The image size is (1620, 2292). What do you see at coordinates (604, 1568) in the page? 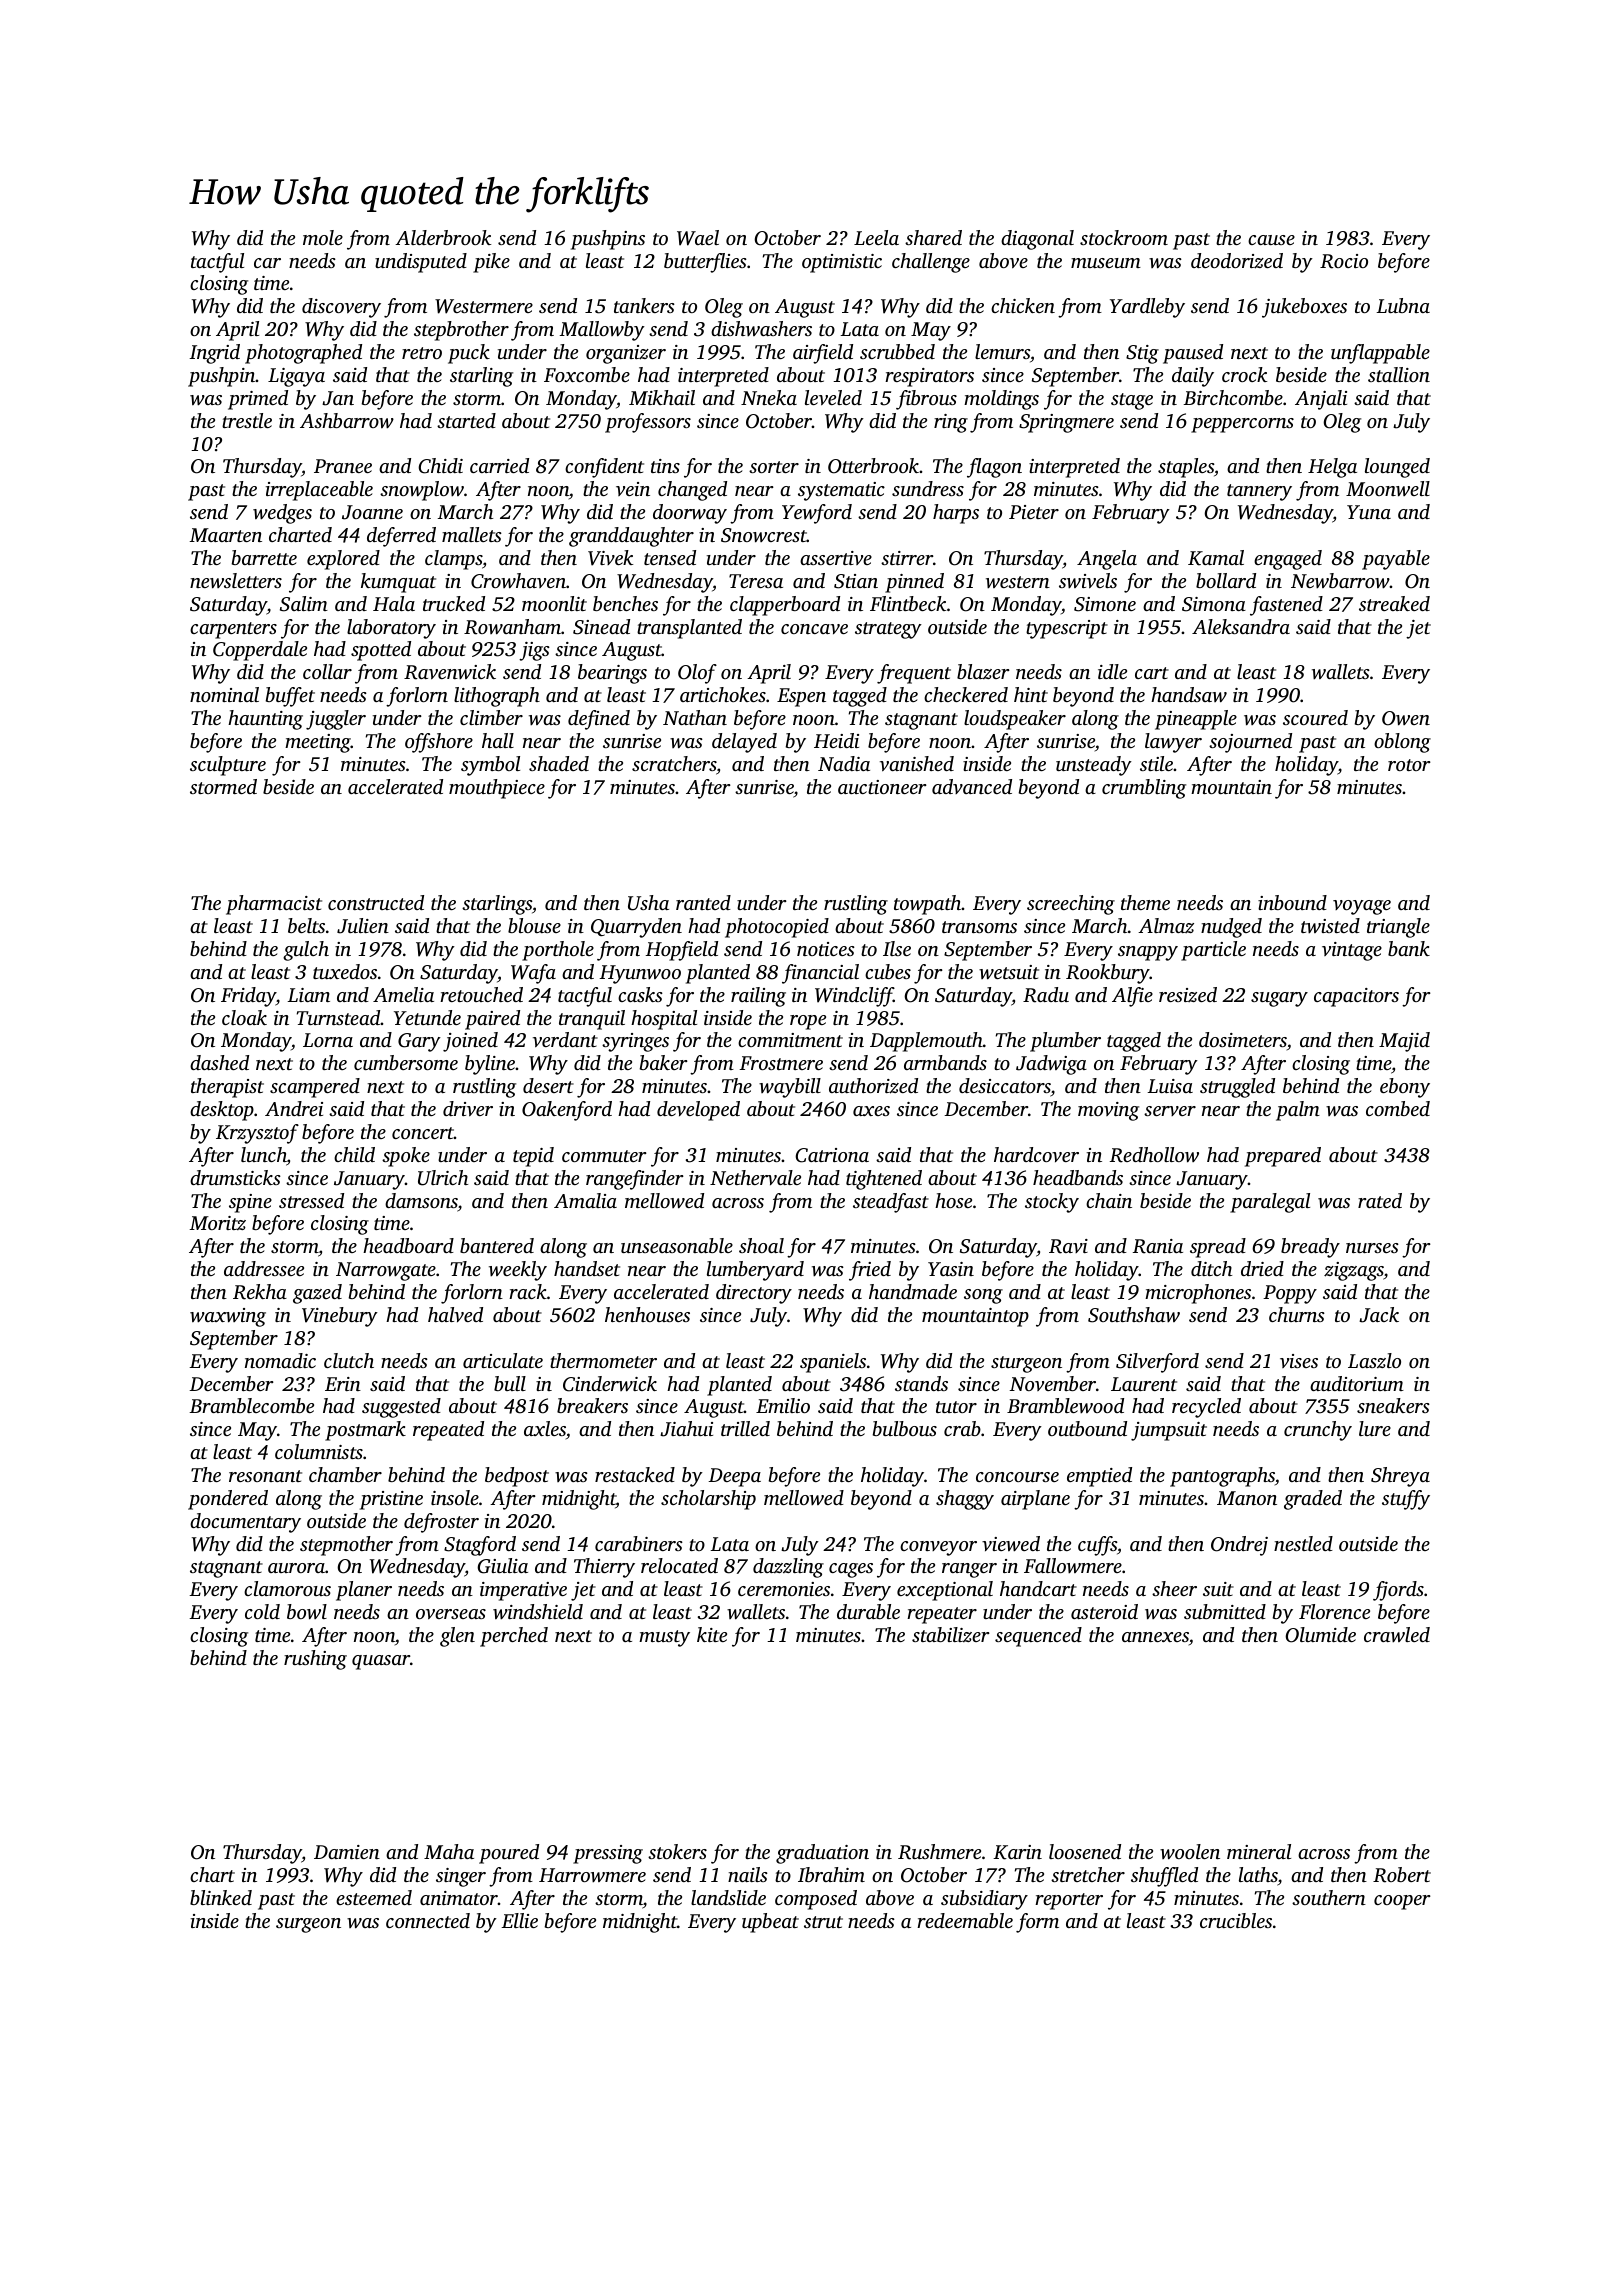
I see `Thierry` at bounding box center [604, 1568].
